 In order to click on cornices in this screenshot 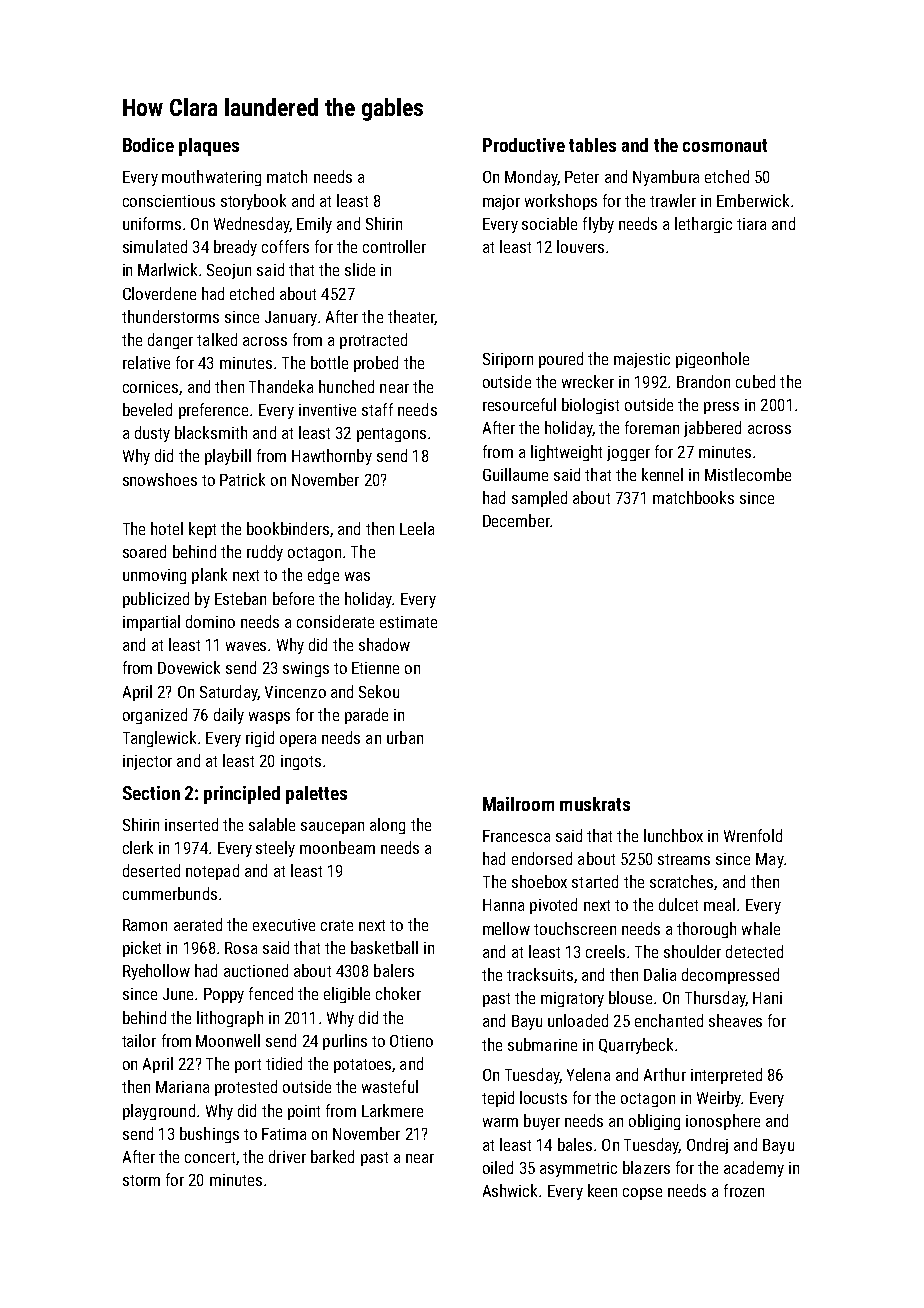, I will do `click(150, 387)`.
